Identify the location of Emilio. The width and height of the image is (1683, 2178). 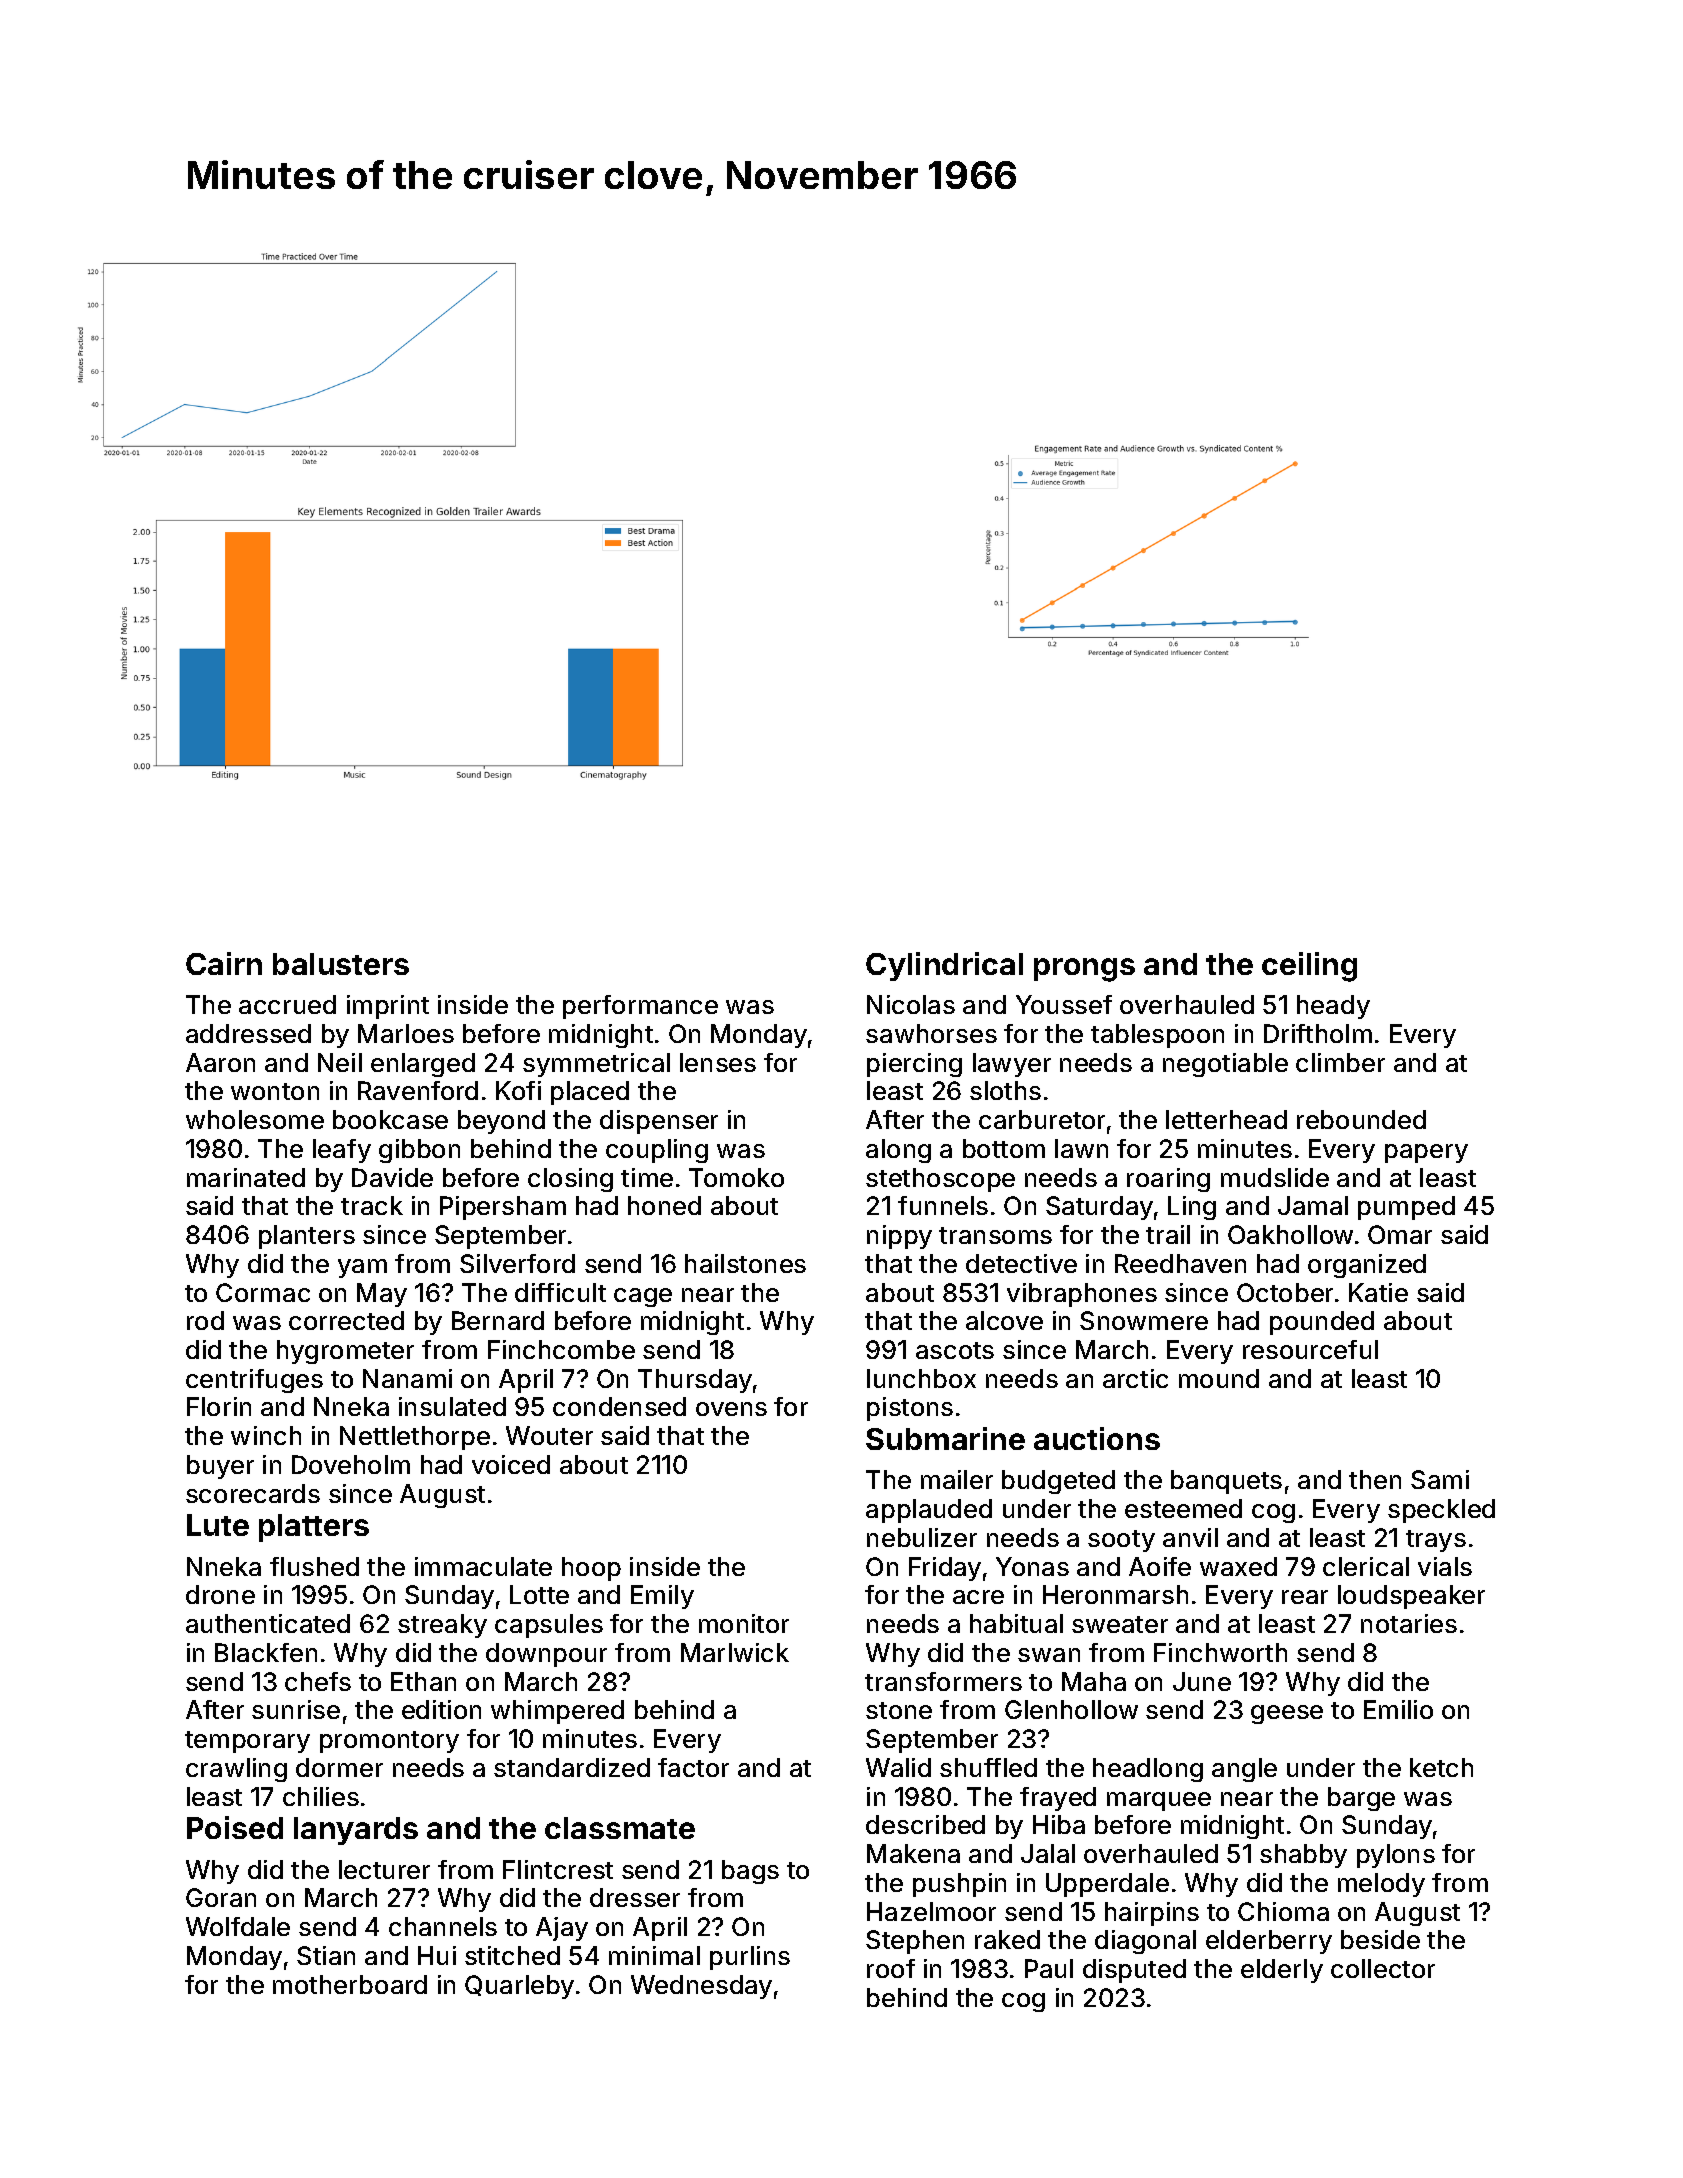
(1398, 1709).
